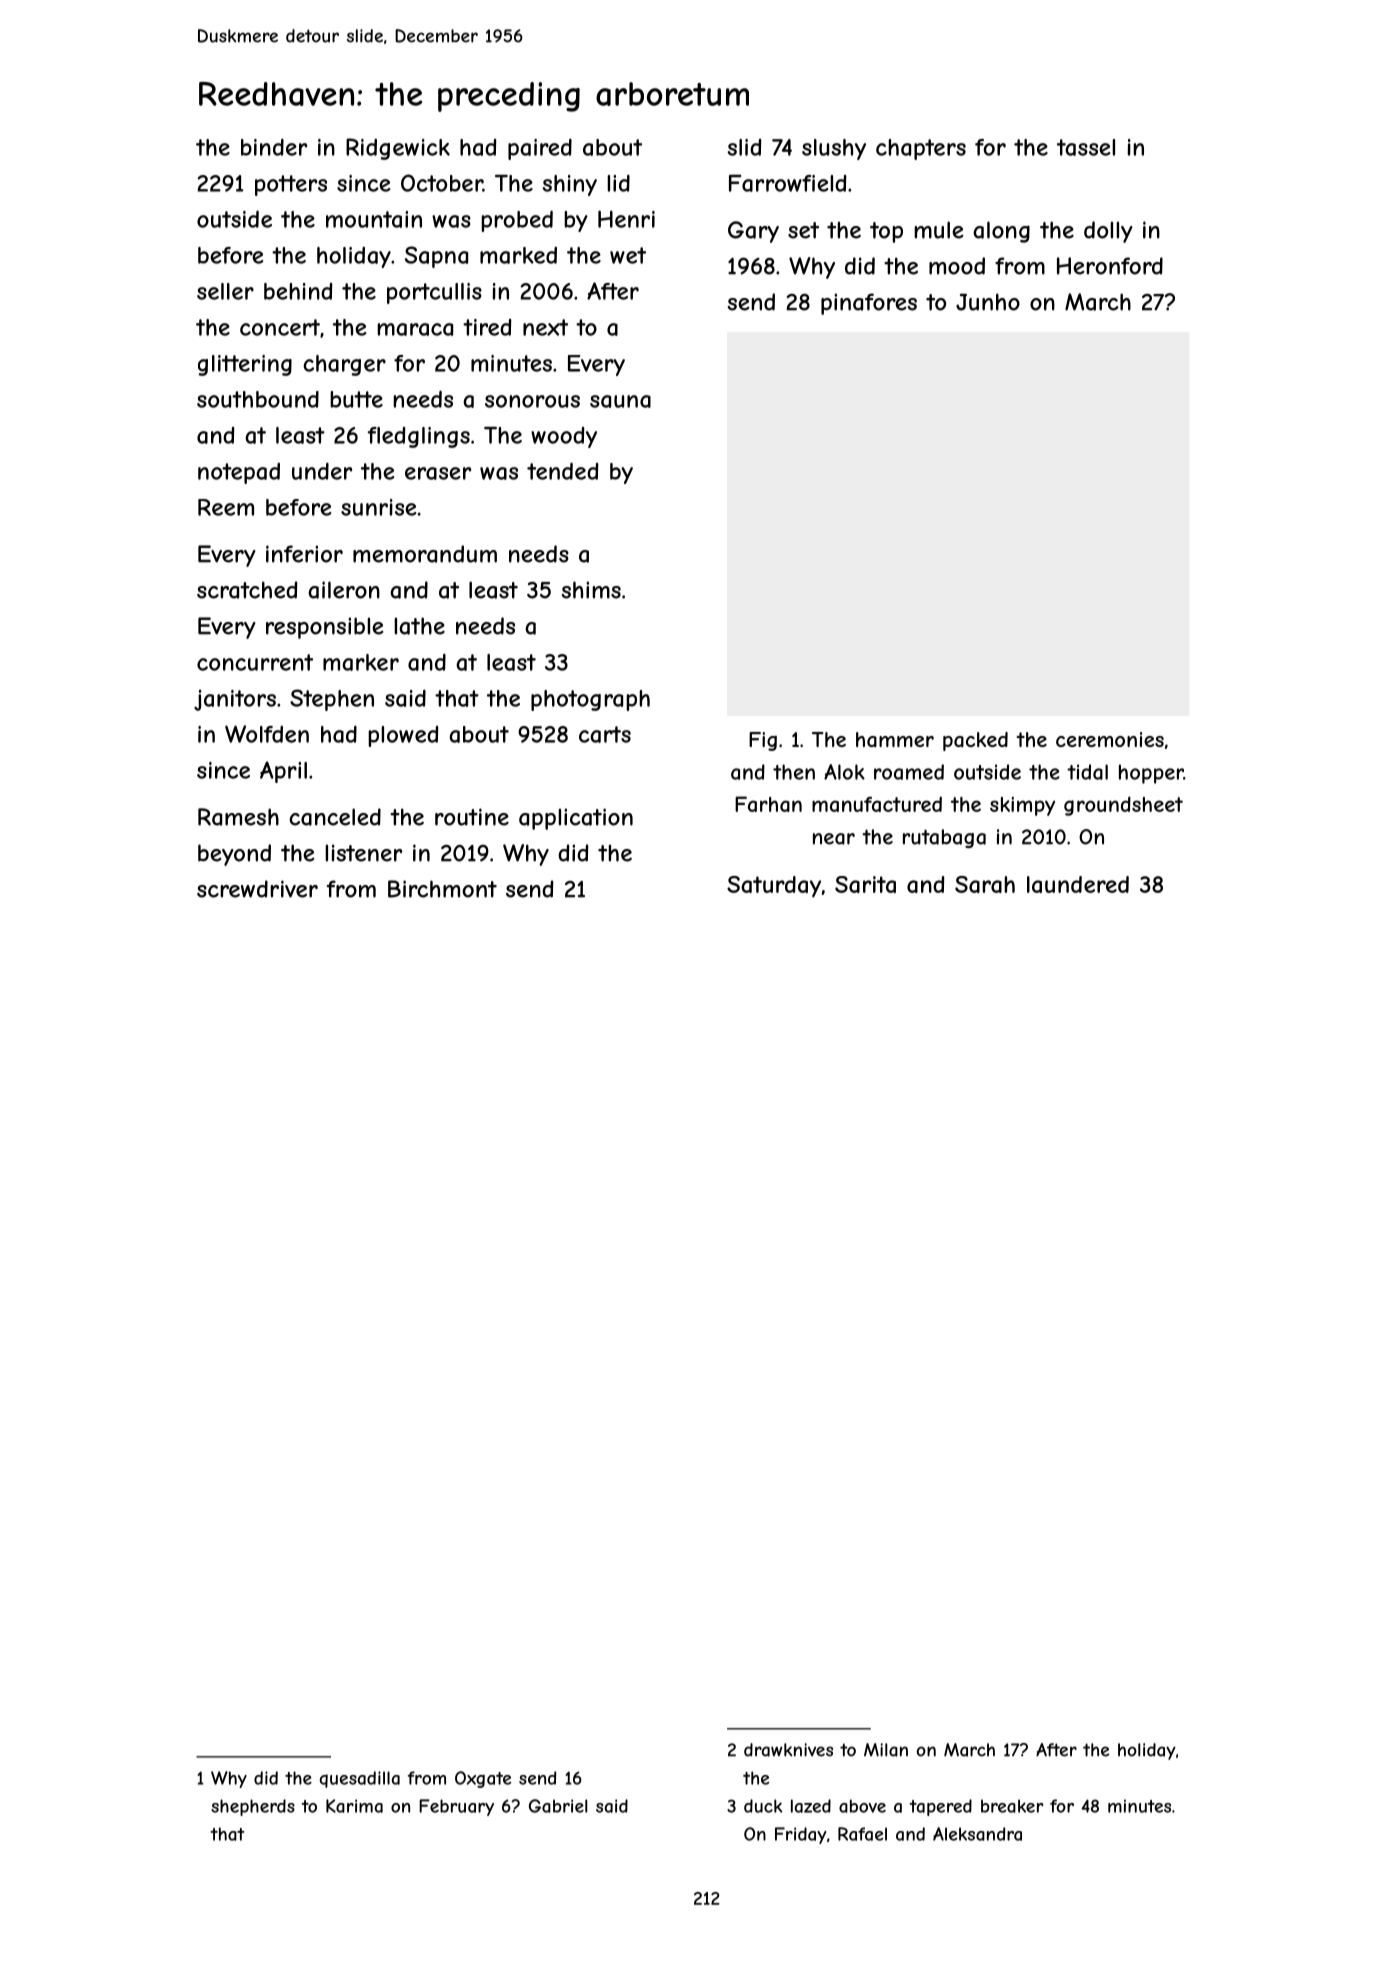 This screenshot has width=1386, height=1969. What do you see at coordinates (788, 1750) in the screenshot?
I see `drawknives` at bounding box center [788, 1750].
